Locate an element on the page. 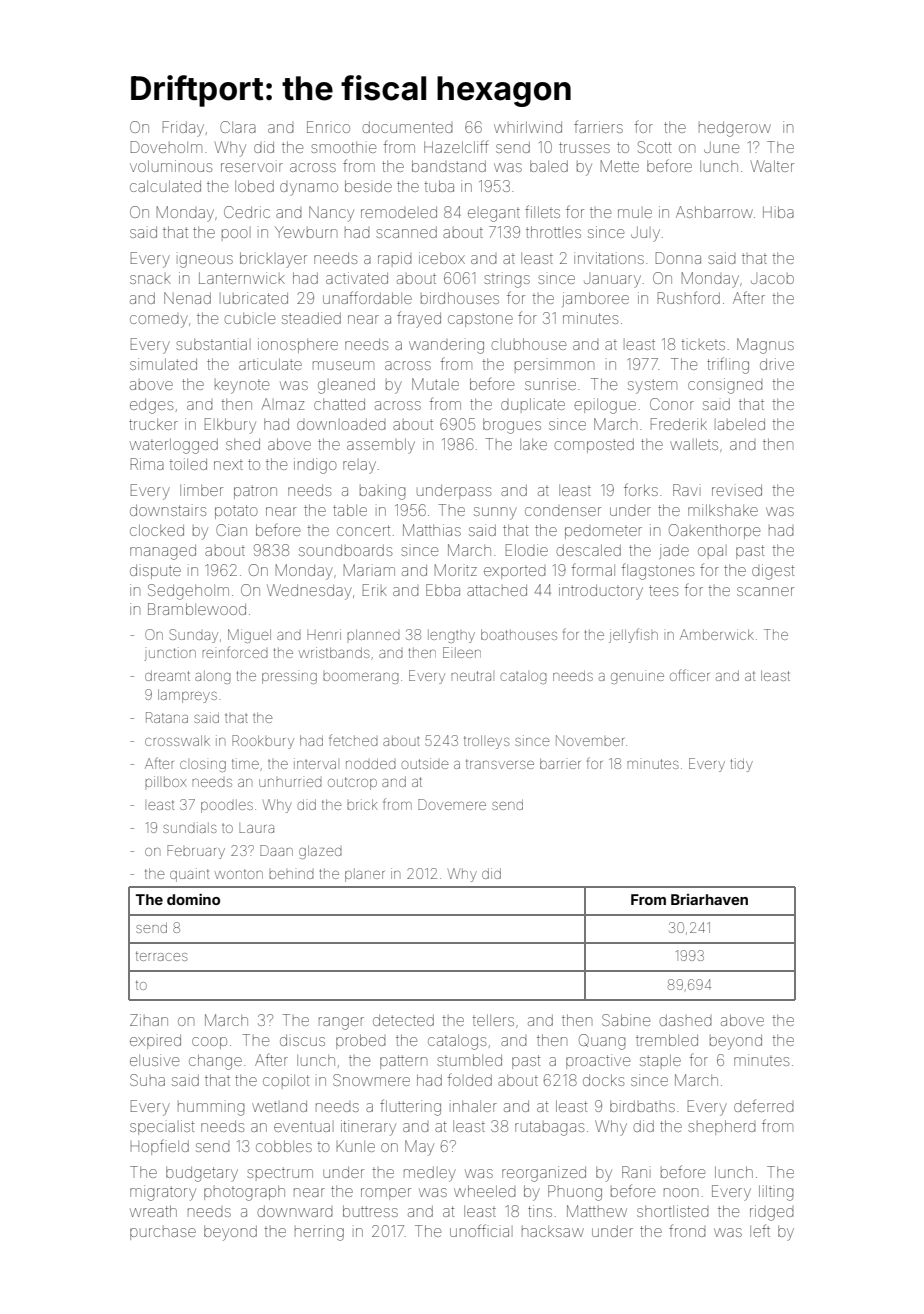 This document has width=924, height=1314. hacksaw is located at coordinates (553, 1231).
